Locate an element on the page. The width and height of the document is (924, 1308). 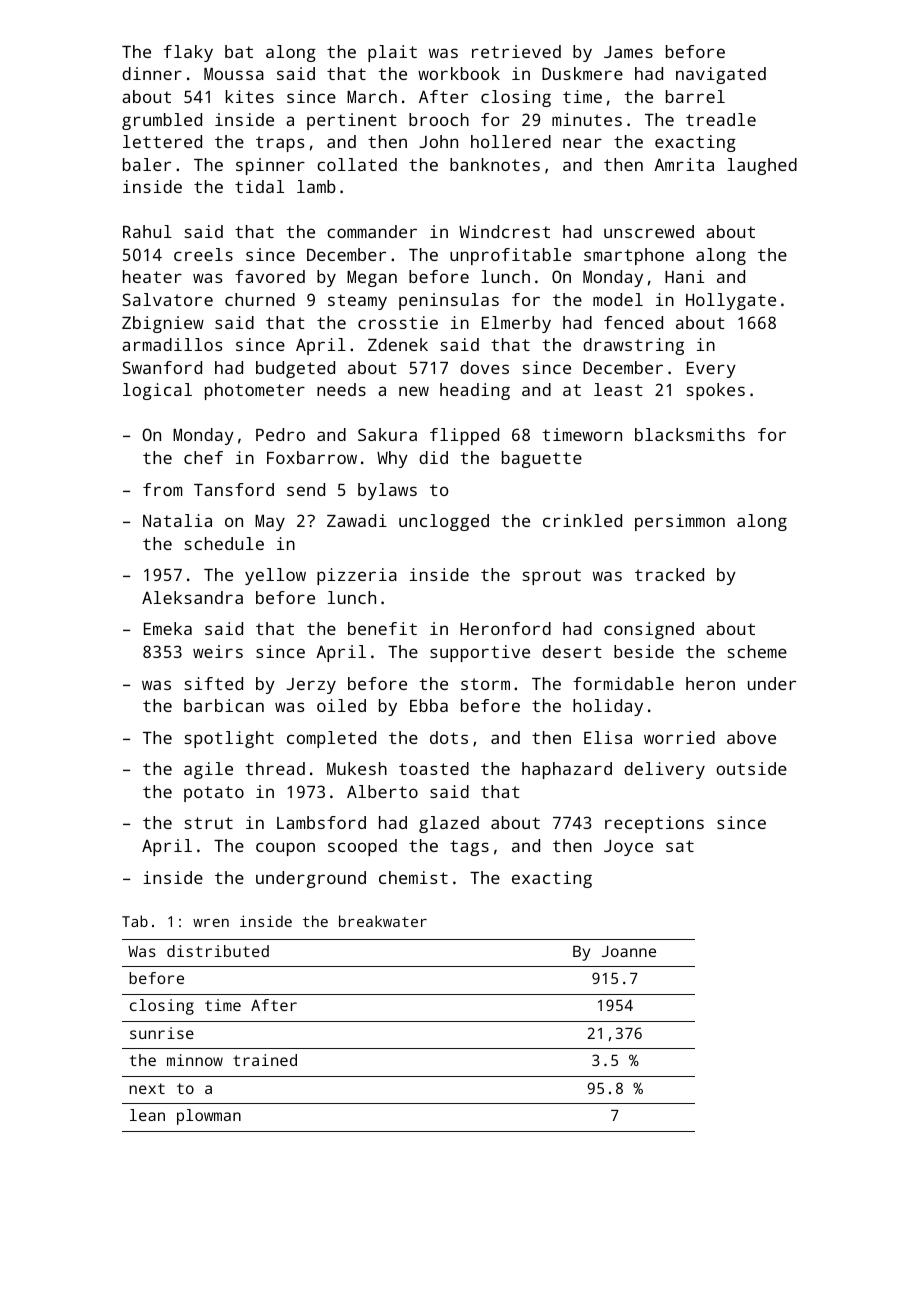
needs is located at coordinates (341, 389).
